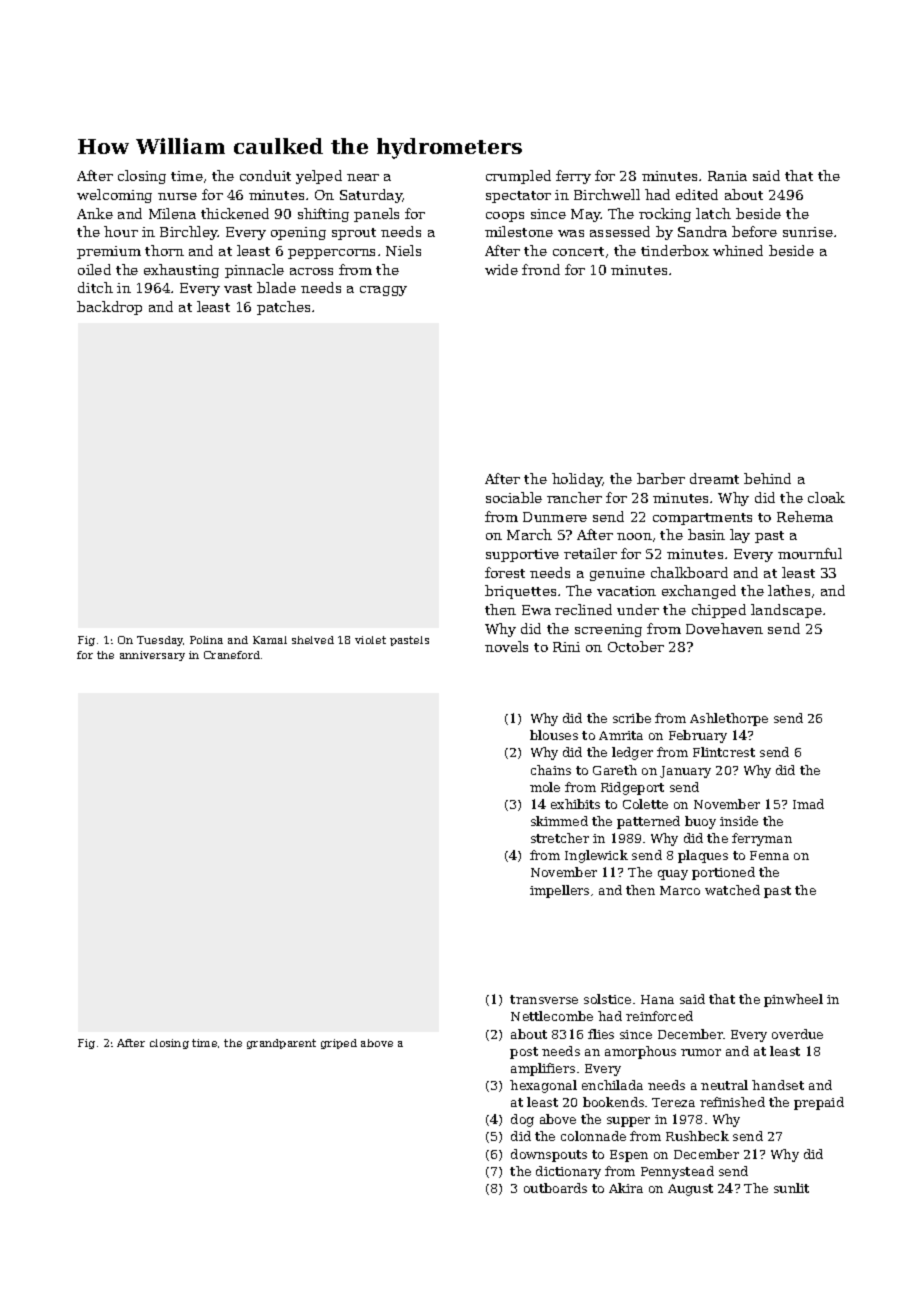 This screenshot has height=1314, width=924. I want to click on refinished, so click(732, 1102).
